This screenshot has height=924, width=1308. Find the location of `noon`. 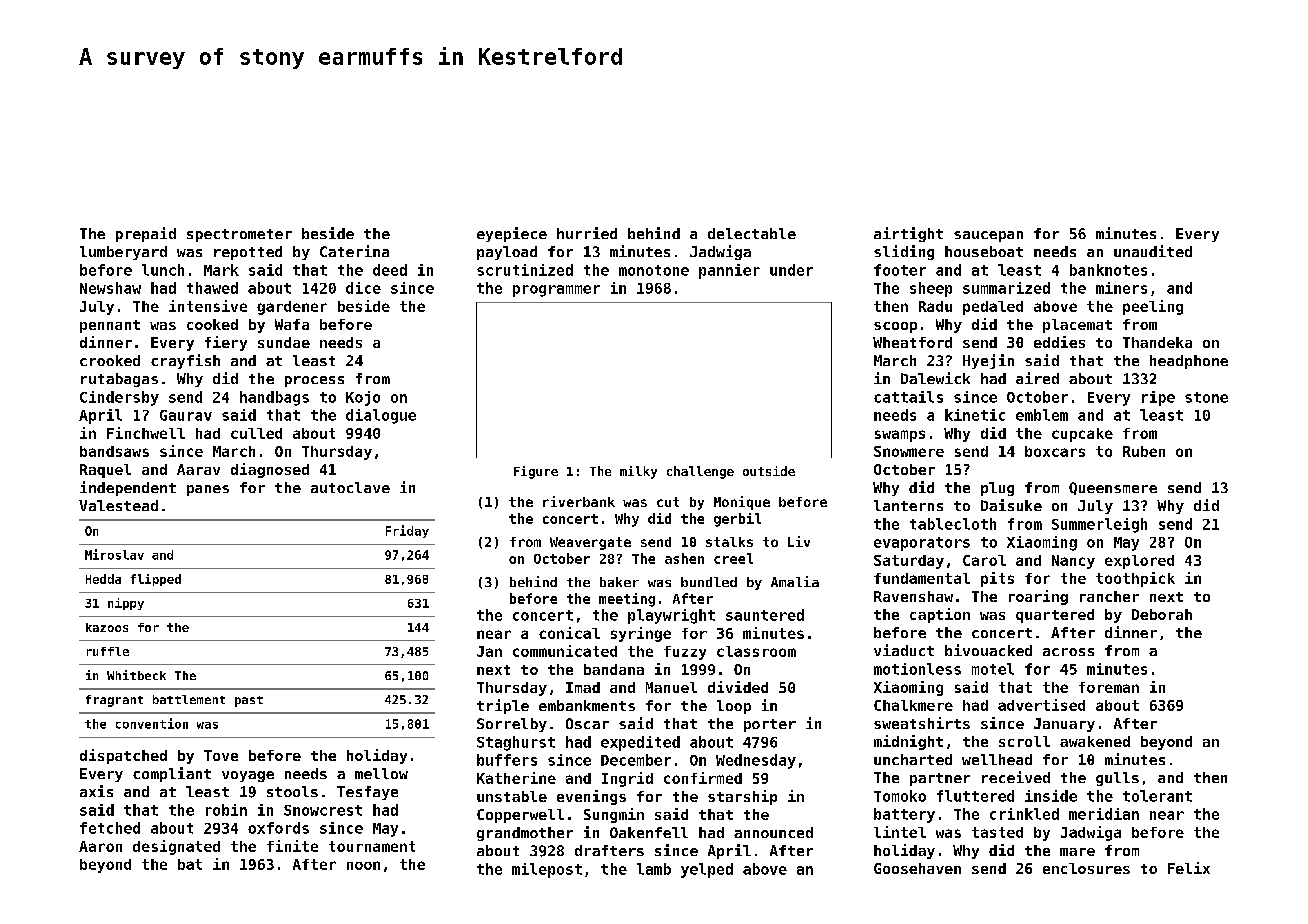

noon is located at coordinates (363, 865).
